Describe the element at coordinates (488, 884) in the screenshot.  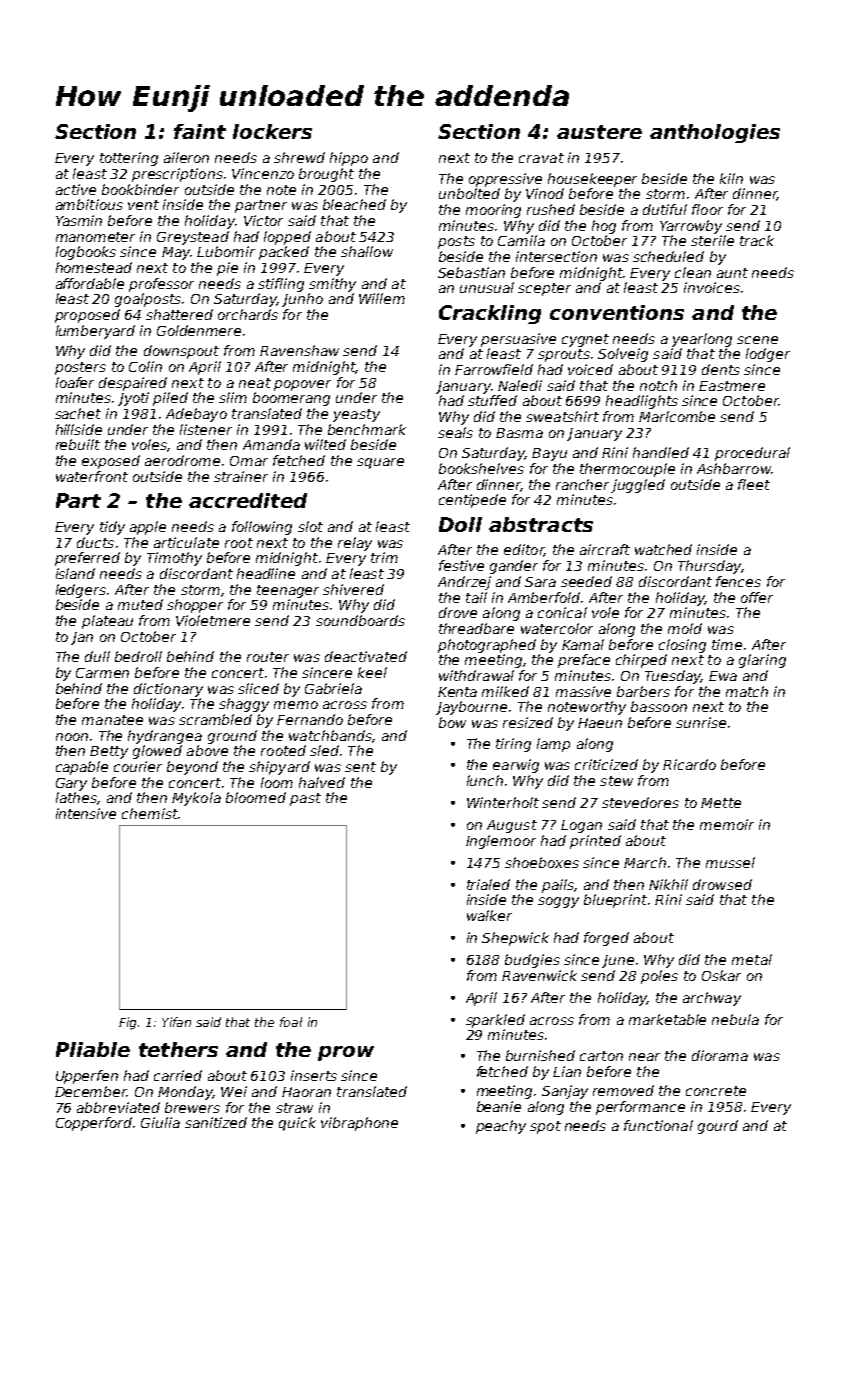
I see `trialed` at that location.
